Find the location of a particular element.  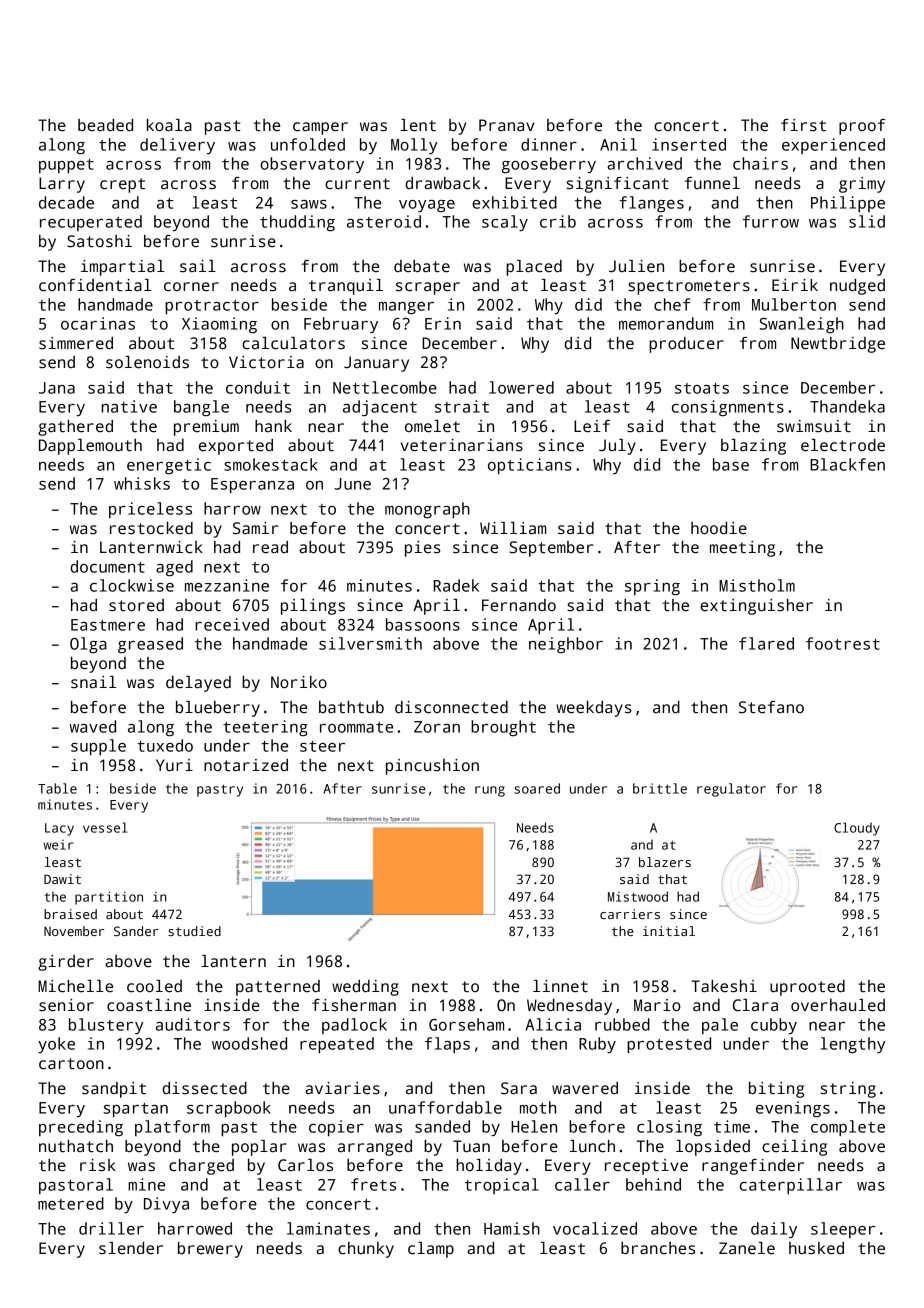

Thandeka is located at coordinates (847, 406).
